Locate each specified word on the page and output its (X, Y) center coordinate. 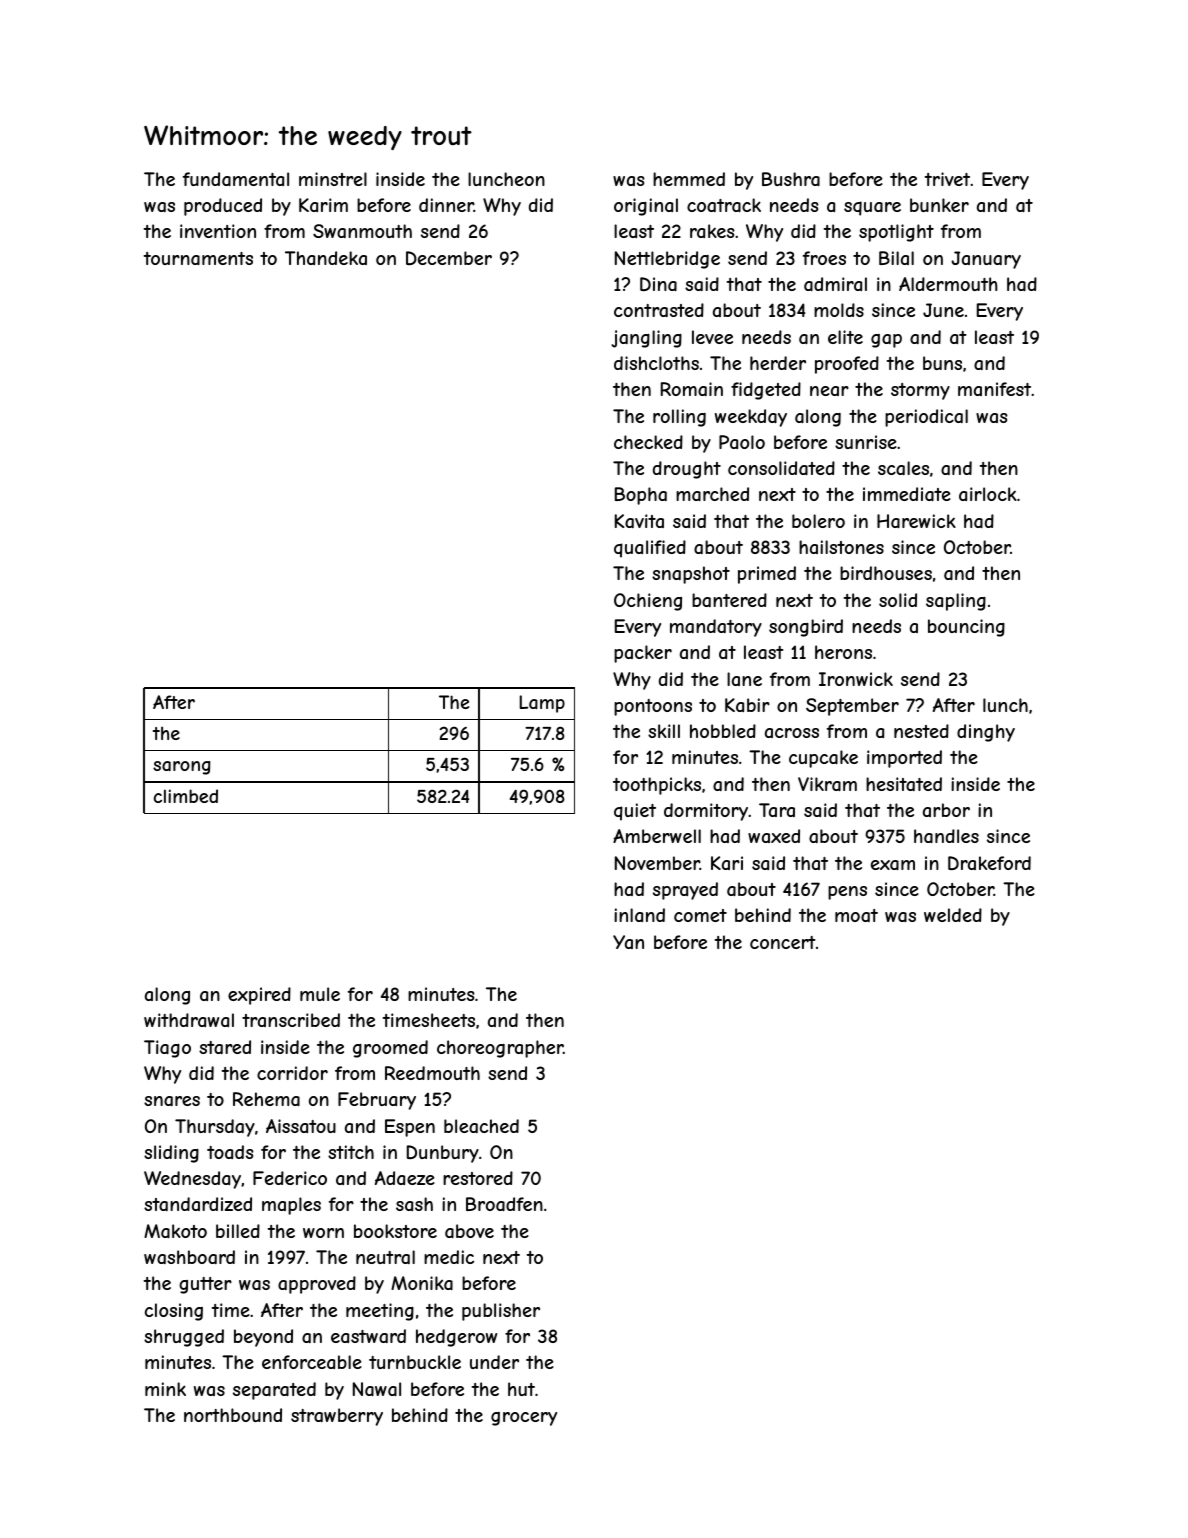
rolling (679, 418)
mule (320, 994)
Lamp (542, 704)
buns (942, 363)
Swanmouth (362, 231)
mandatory (716, 628)
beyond (263, 1338)
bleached (481, 1126)
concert (782, 942)
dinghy (986, 733)
